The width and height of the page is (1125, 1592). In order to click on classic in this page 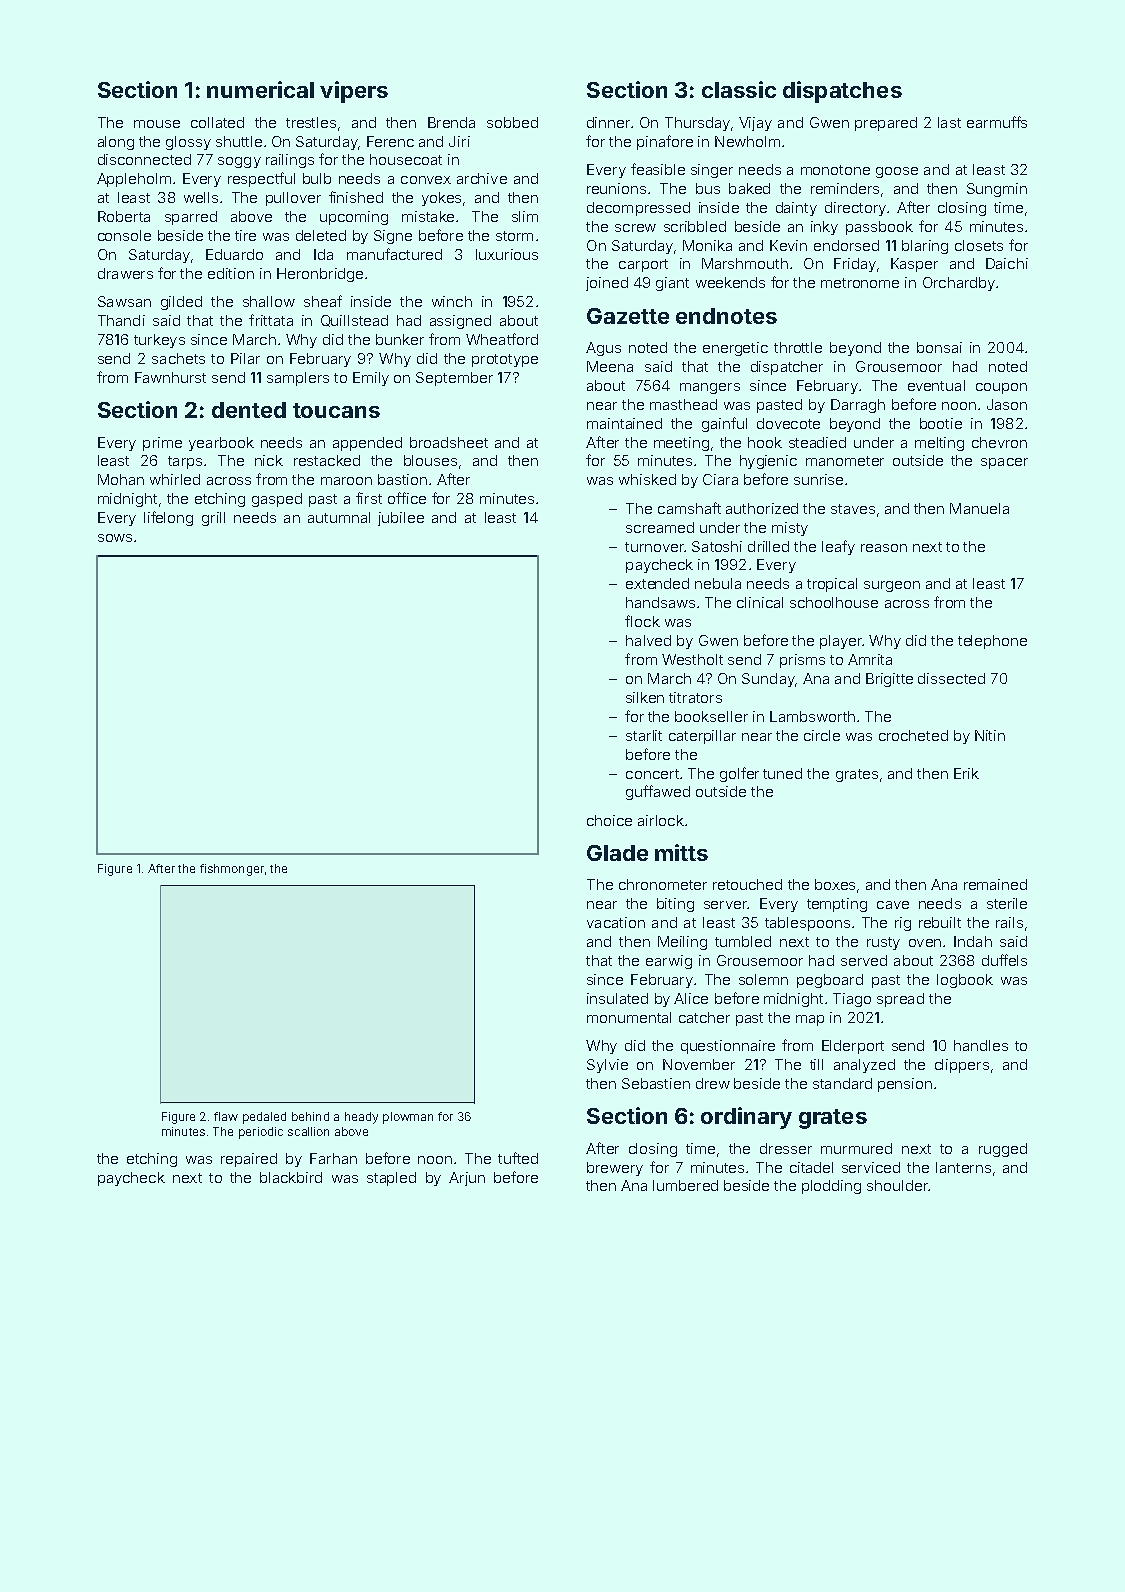, I will do `click(739, 89)`.
